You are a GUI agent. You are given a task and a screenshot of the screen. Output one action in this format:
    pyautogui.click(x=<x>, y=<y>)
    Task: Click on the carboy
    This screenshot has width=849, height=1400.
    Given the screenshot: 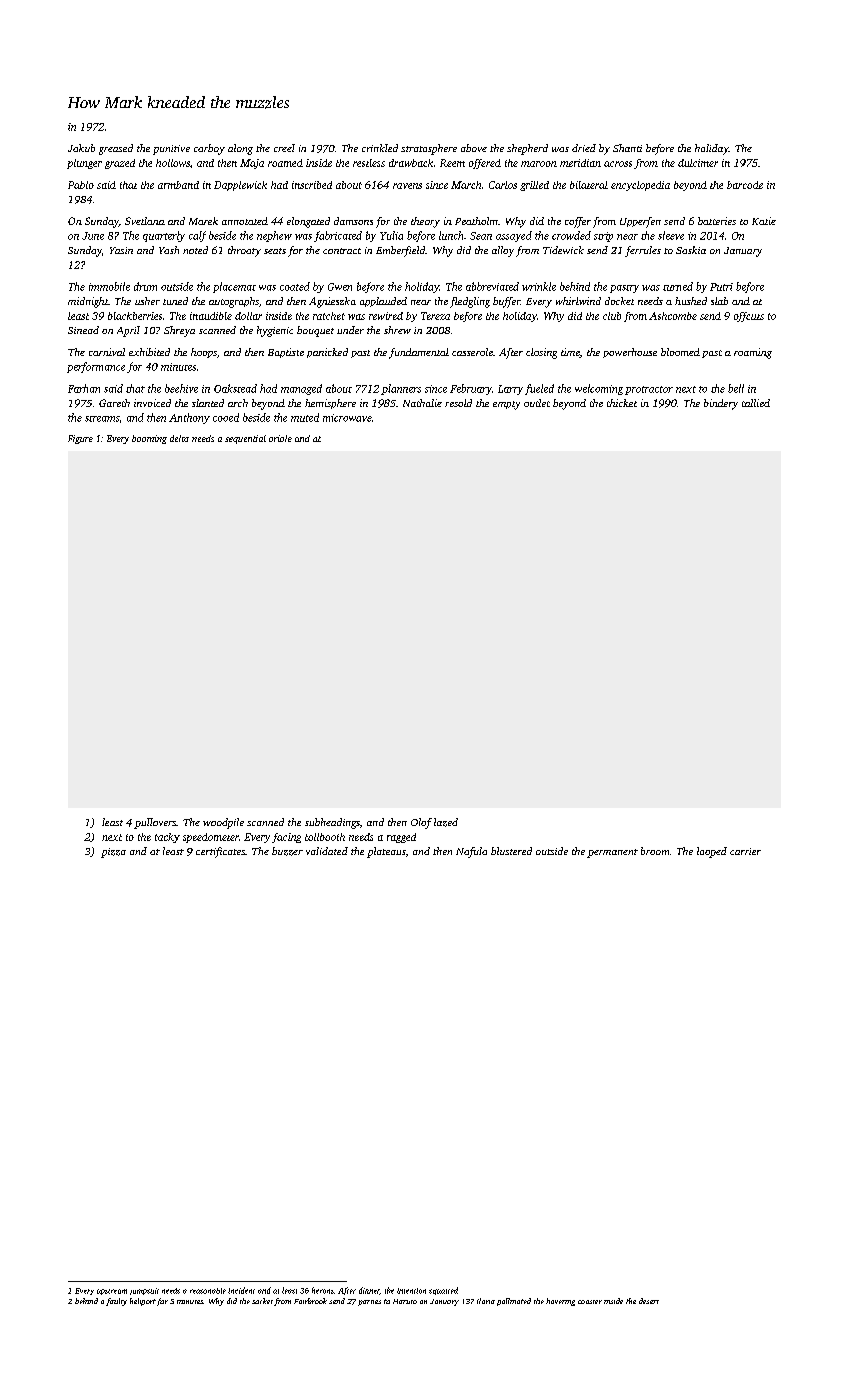 What is the action you would take?
    pyautogui.click(x=209, y=149)
